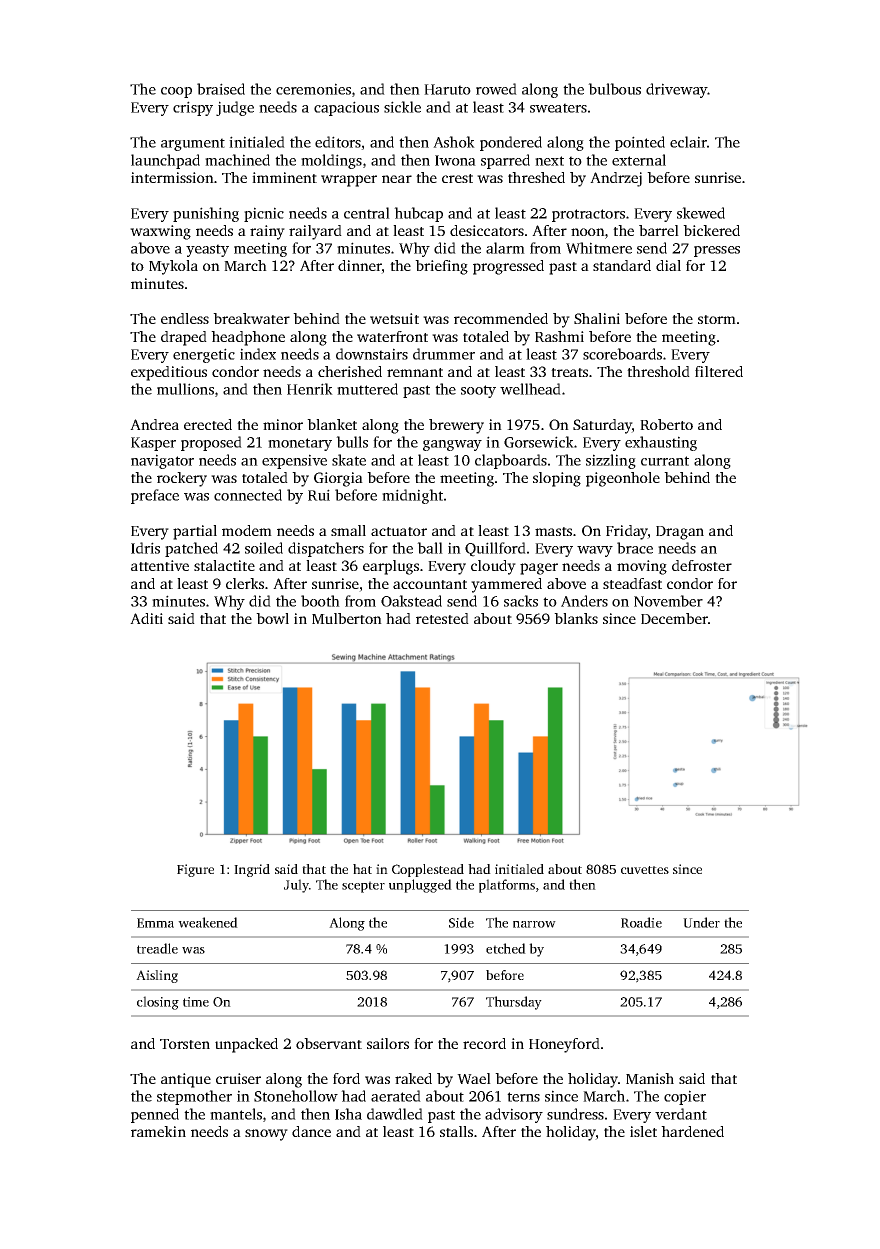 The height and width of the screenshot is (1249, 880). I want to click on retested, so click(442, 618).
